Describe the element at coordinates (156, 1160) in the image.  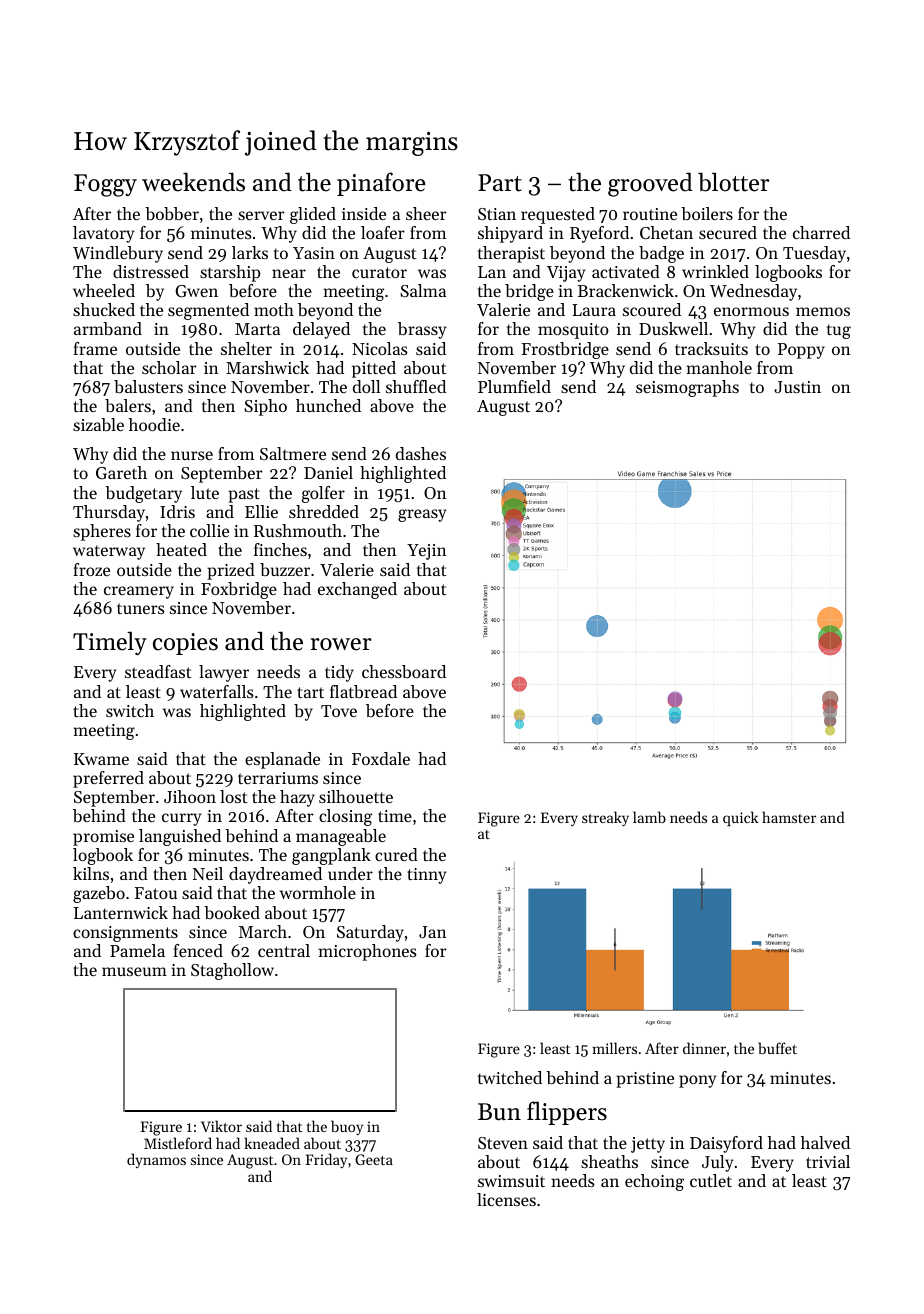
I see `dynamos` at that location.
